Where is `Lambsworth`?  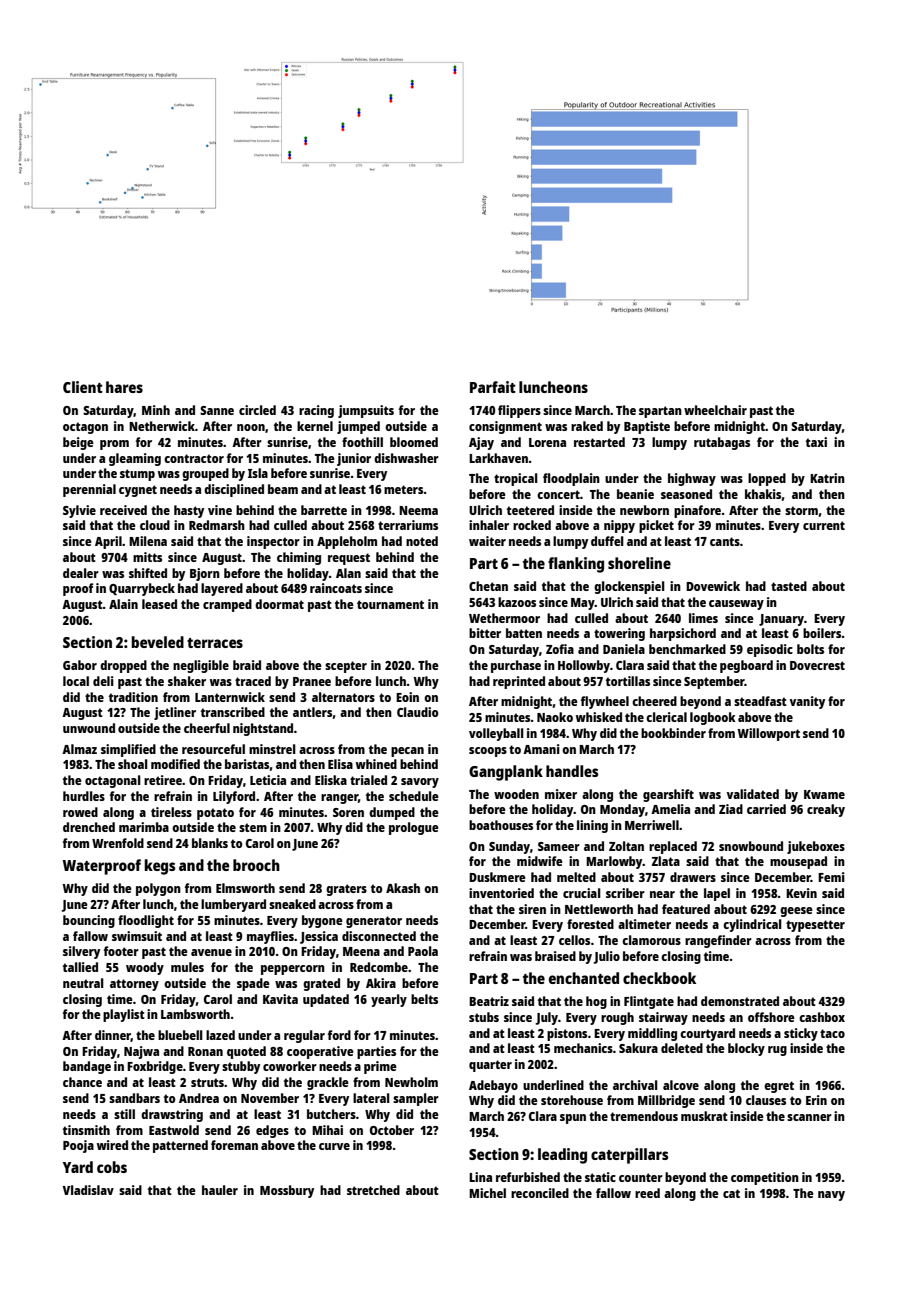
Lambsworth is located at coordinates (195, 1014).
